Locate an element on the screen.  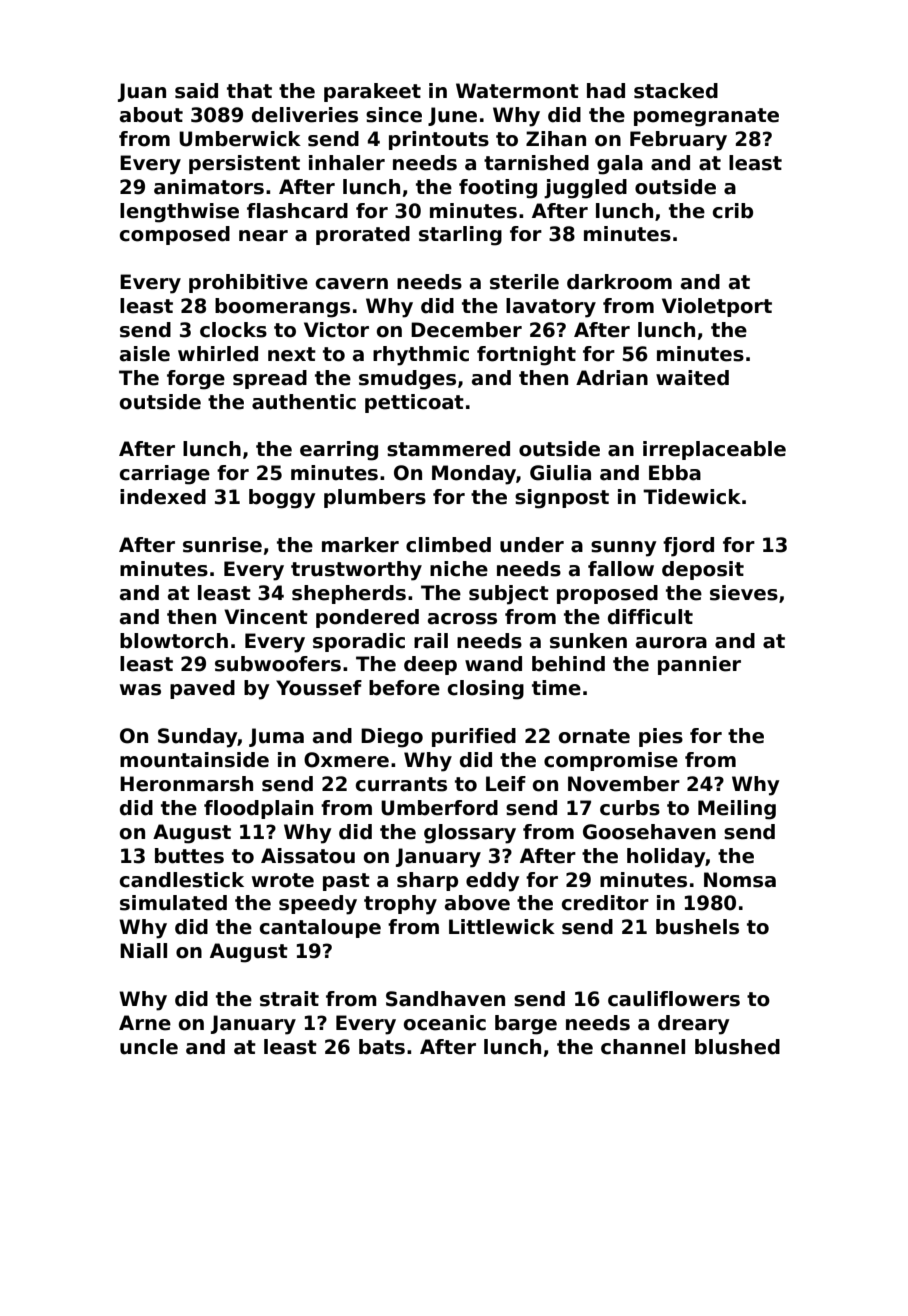
Victor is located at coordinates (336, 330).
